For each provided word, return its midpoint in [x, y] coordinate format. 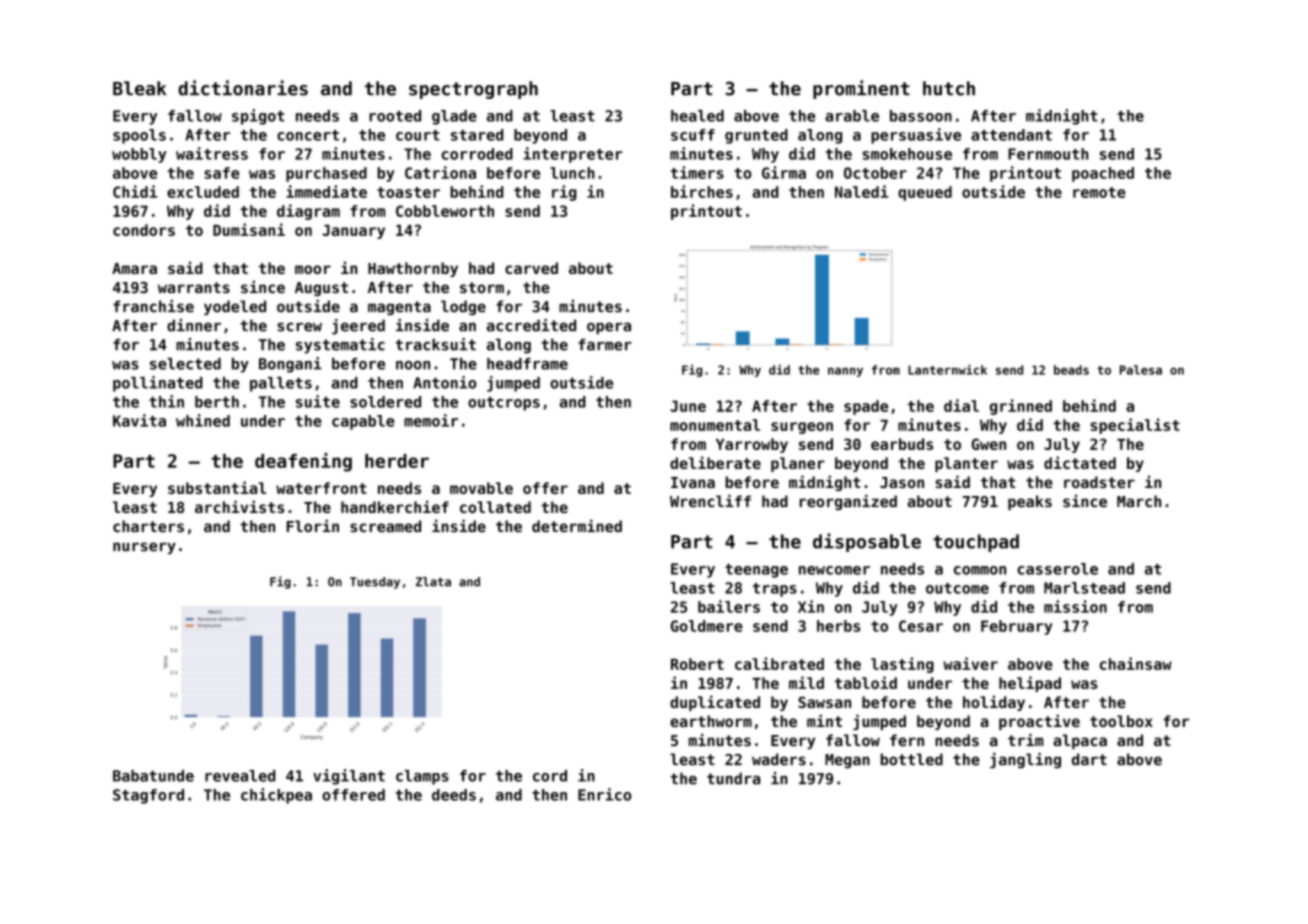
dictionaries [243, 88]
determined [577, 525]
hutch [949, 88]
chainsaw [1136, 663]
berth [217, 402]
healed [697, 116]
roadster [1099, 482]
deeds [454, 795]
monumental [715, 425]
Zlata [433, 582]
